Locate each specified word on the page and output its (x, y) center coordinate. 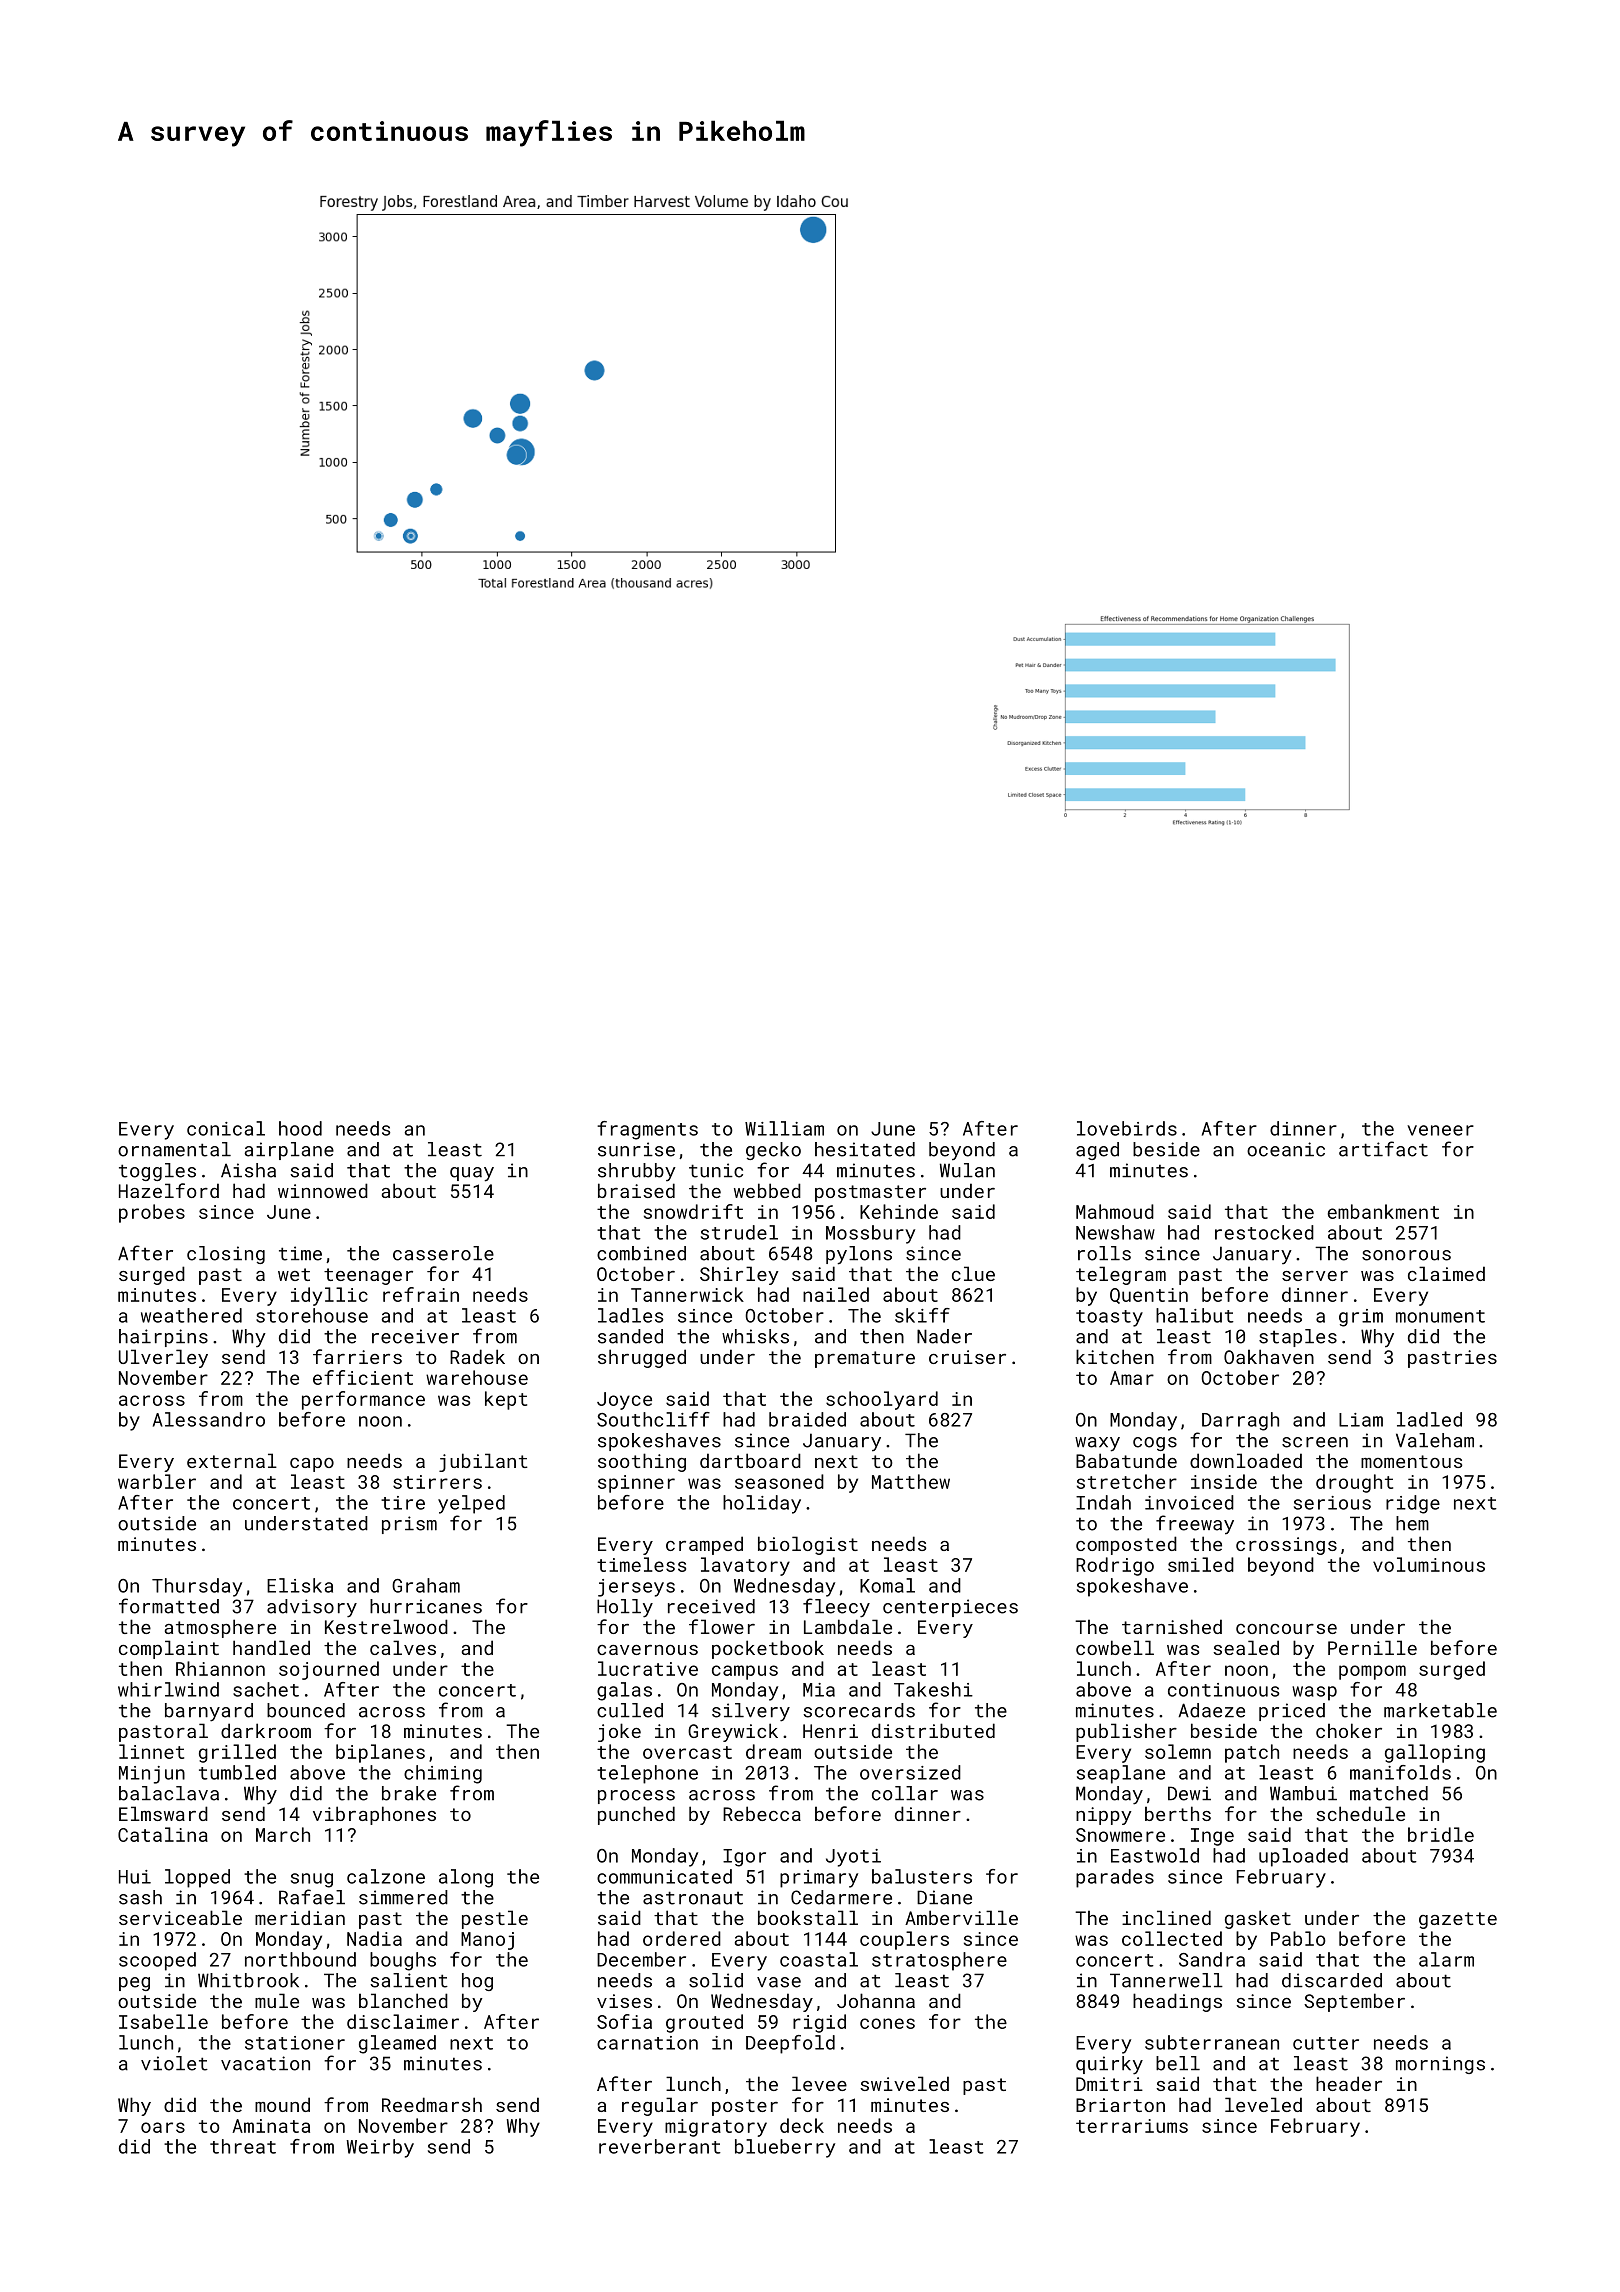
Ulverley (163, 1358)
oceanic (1286, 1149)
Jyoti (853, 1858)
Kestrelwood (386, 1626)
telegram (1121, 1275)
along (466, 1878)
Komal (887, 1585)
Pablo (1298, 1938)
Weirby (380, 2148)
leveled (1263, 2104)
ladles (630, 1315)
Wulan (967, 1170)
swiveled (904, 2083)
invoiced (1189, 1502)
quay (472, 1174)
